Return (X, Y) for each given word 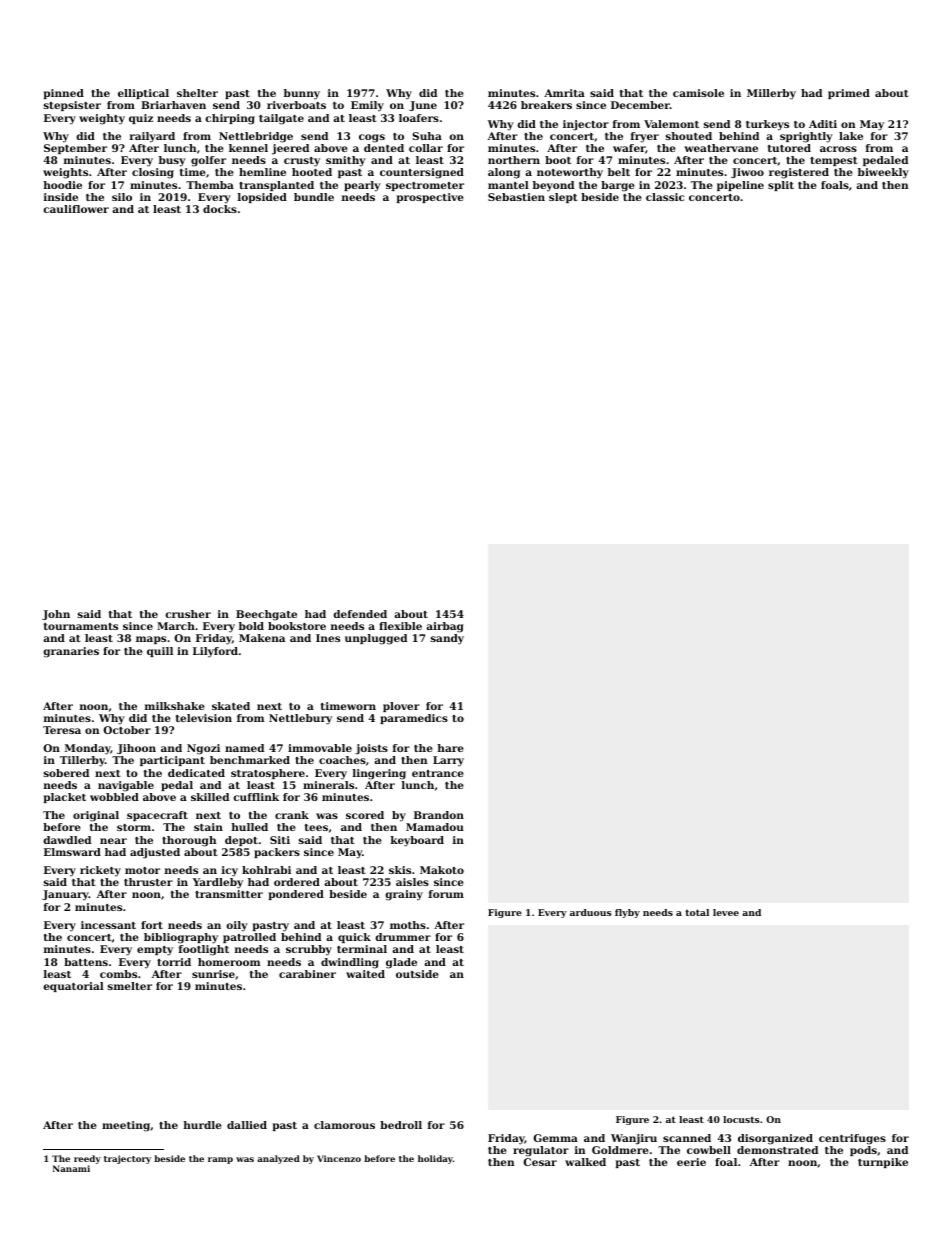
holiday (435, 1159)
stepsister (72, 106)
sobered (66, 773)
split (781, 186)
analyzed (278, 1159)
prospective (430, 198)
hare (450, 748)
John (56, 615)
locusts (741, 1119)
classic (665, 197)
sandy (447, 639)
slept (563, 198)
